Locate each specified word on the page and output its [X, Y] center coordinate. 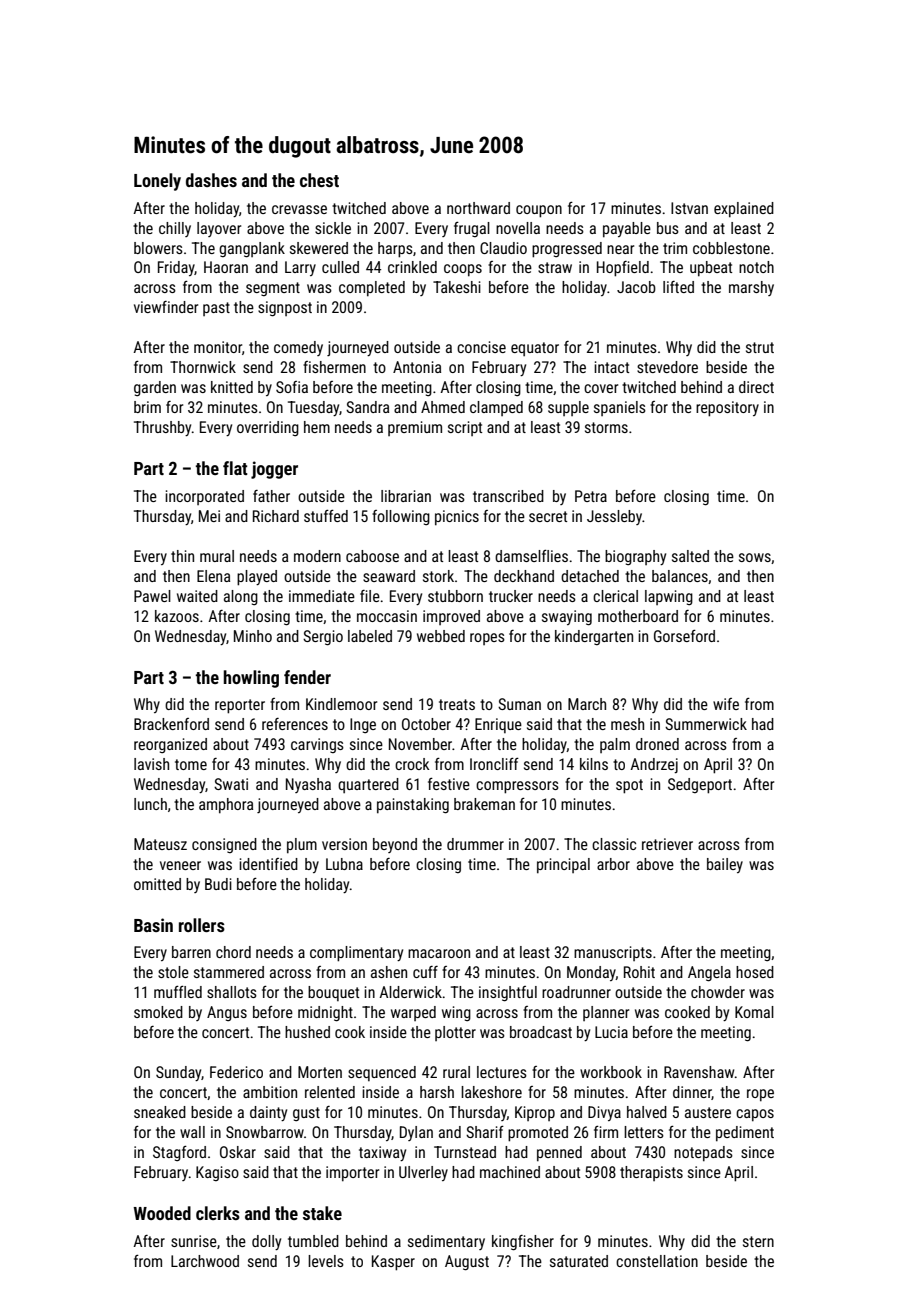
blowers [158, 248]
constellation [657, 1261]
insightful [508, 994]
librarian [406, 496]
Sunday [179, 1073]
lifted [678, 287]
